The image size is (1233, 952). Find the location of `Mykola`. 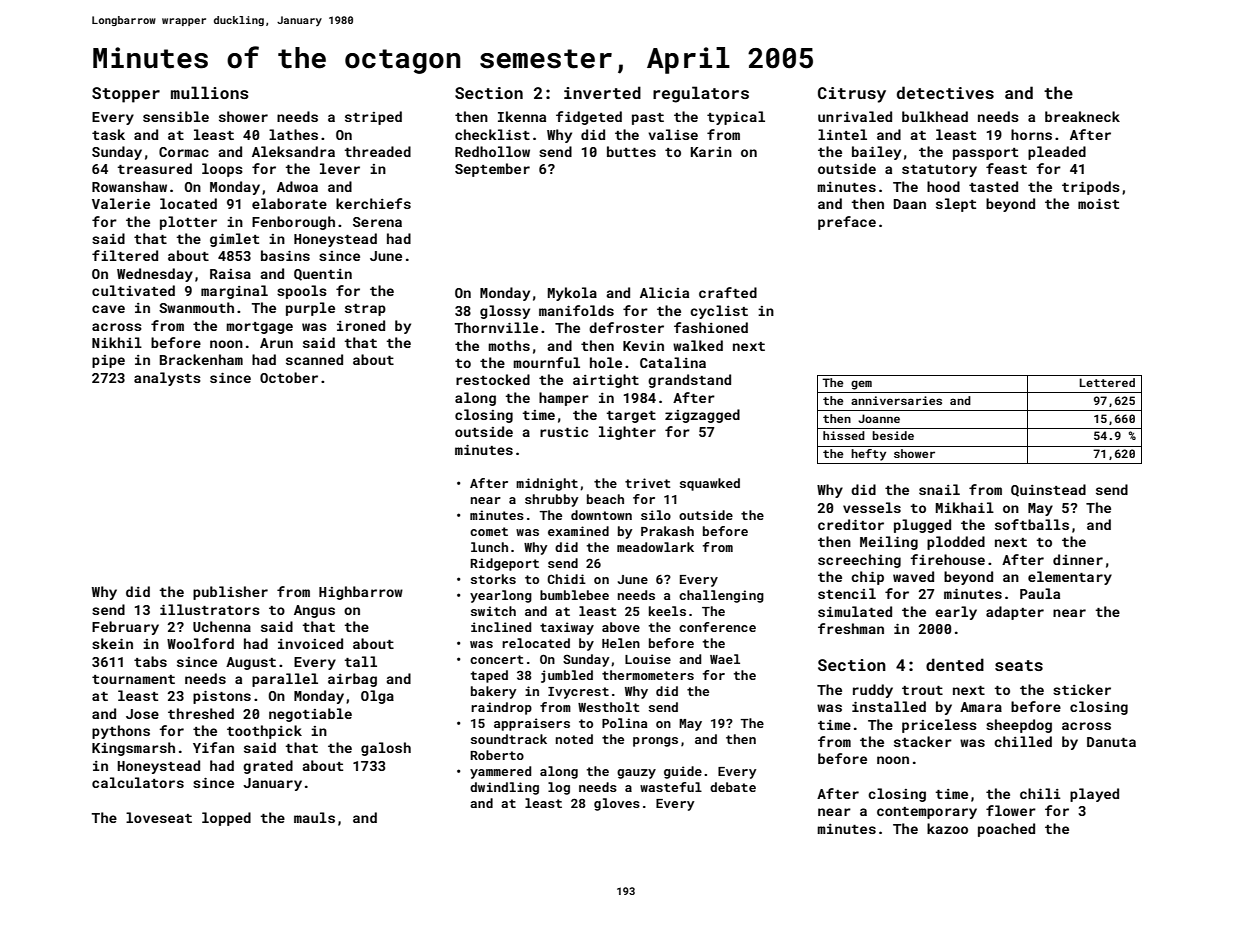

Mykola is located at coordinates (572, 294).
